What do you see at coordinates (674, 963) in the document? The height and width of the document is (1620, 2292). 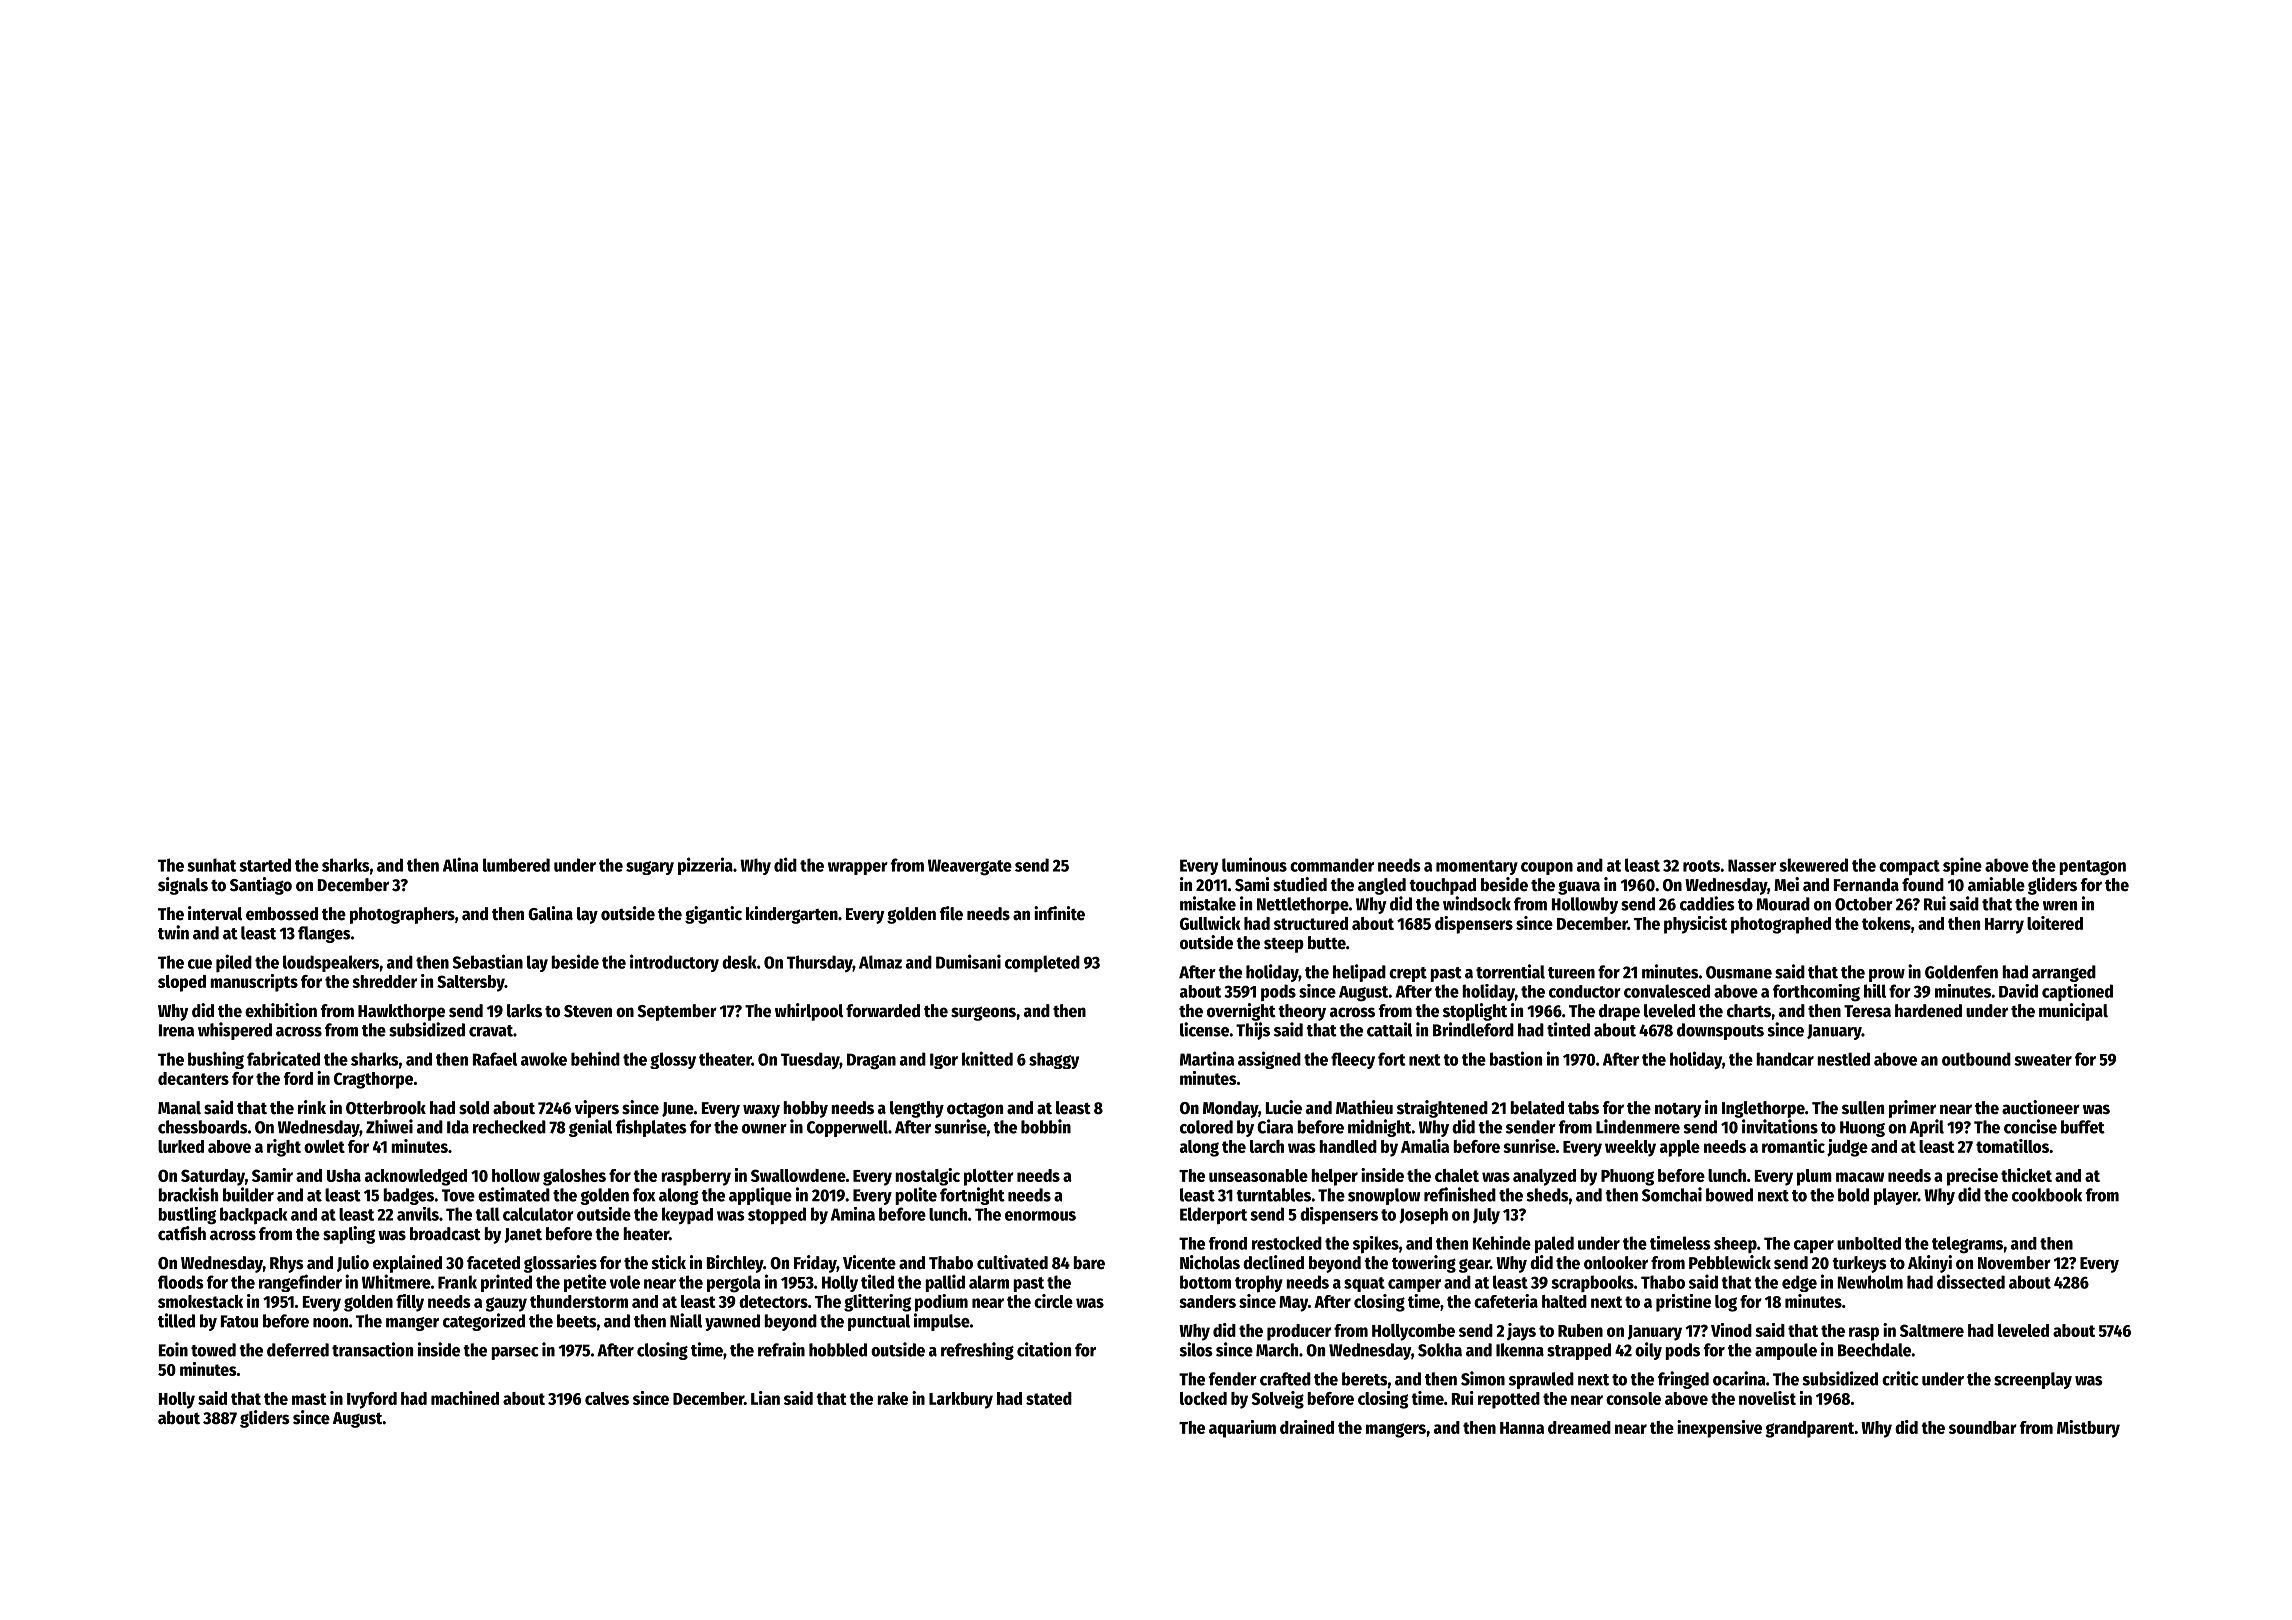 I see `introductory` at bounding box center [674, 963].
